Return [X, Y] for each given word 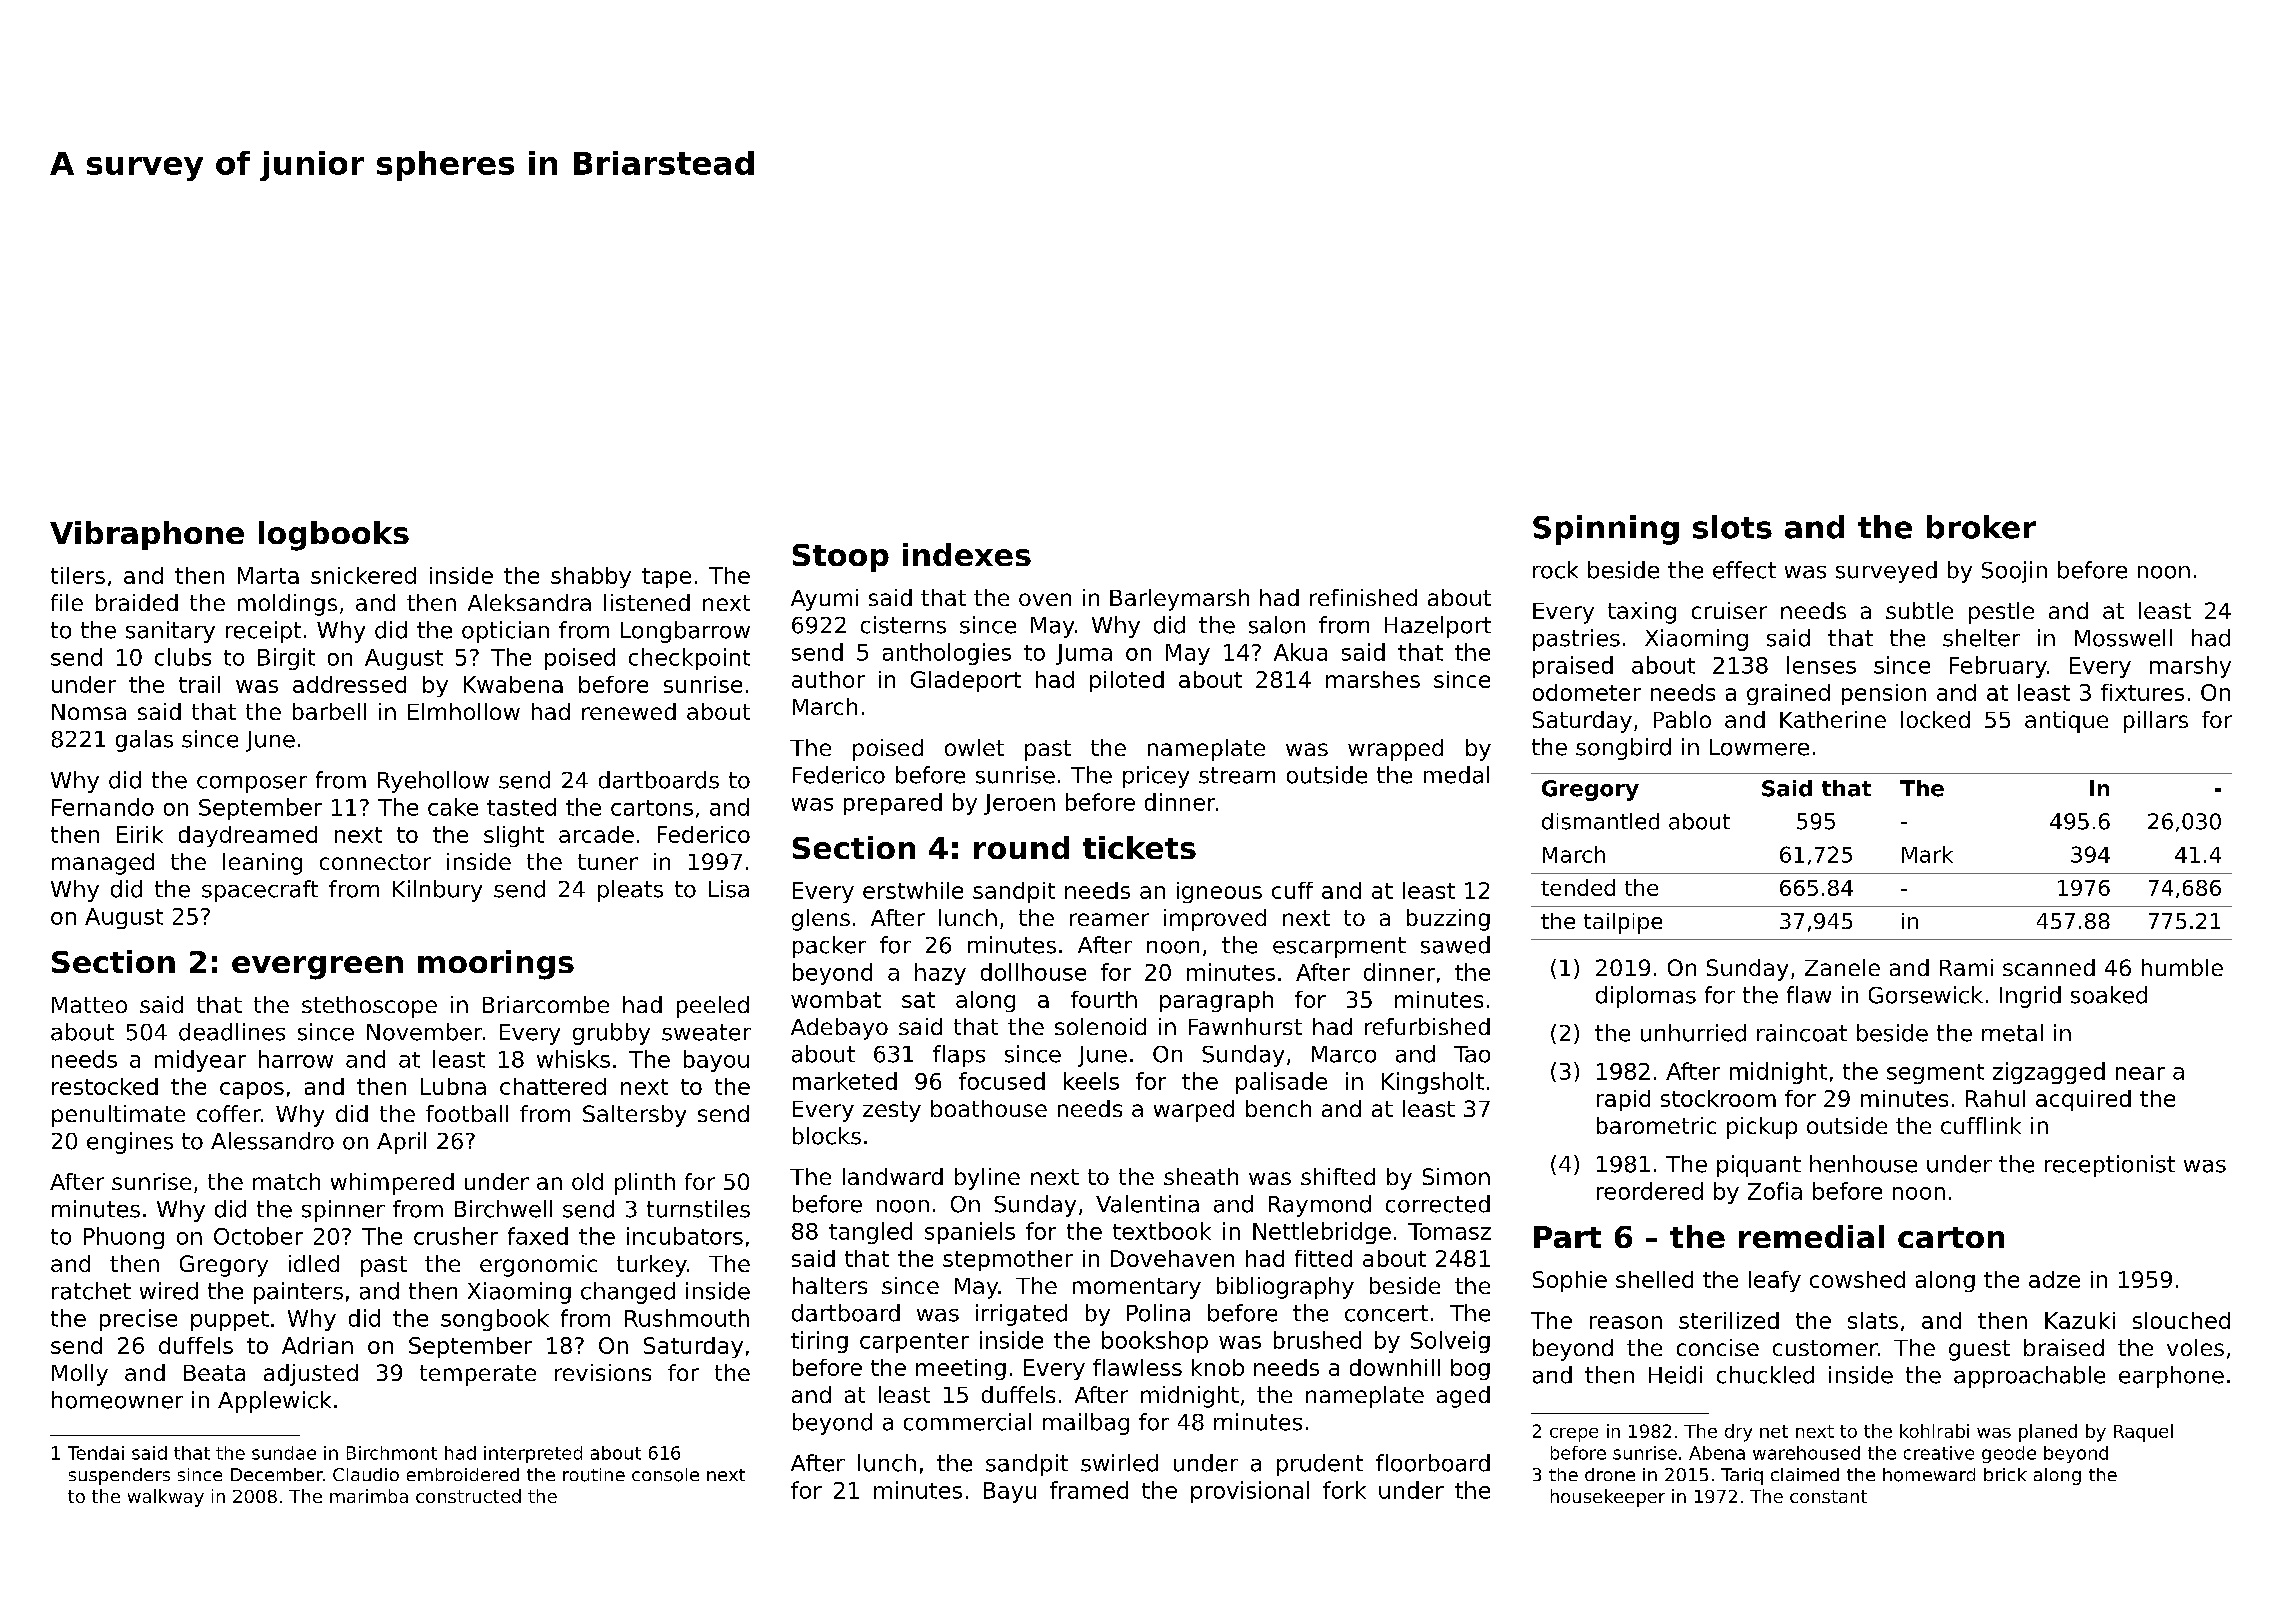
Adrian [317, 1345]
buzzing [1448, 920]
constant [1828, 1496]
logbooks [334, 536]
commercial [967, 1422]
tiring [819, 1342]
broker [1981, 527]
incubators [685, 1236]
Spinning [1606, 530]
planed [2048, 1433]
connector [375, 862]
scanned [2049, 967]
